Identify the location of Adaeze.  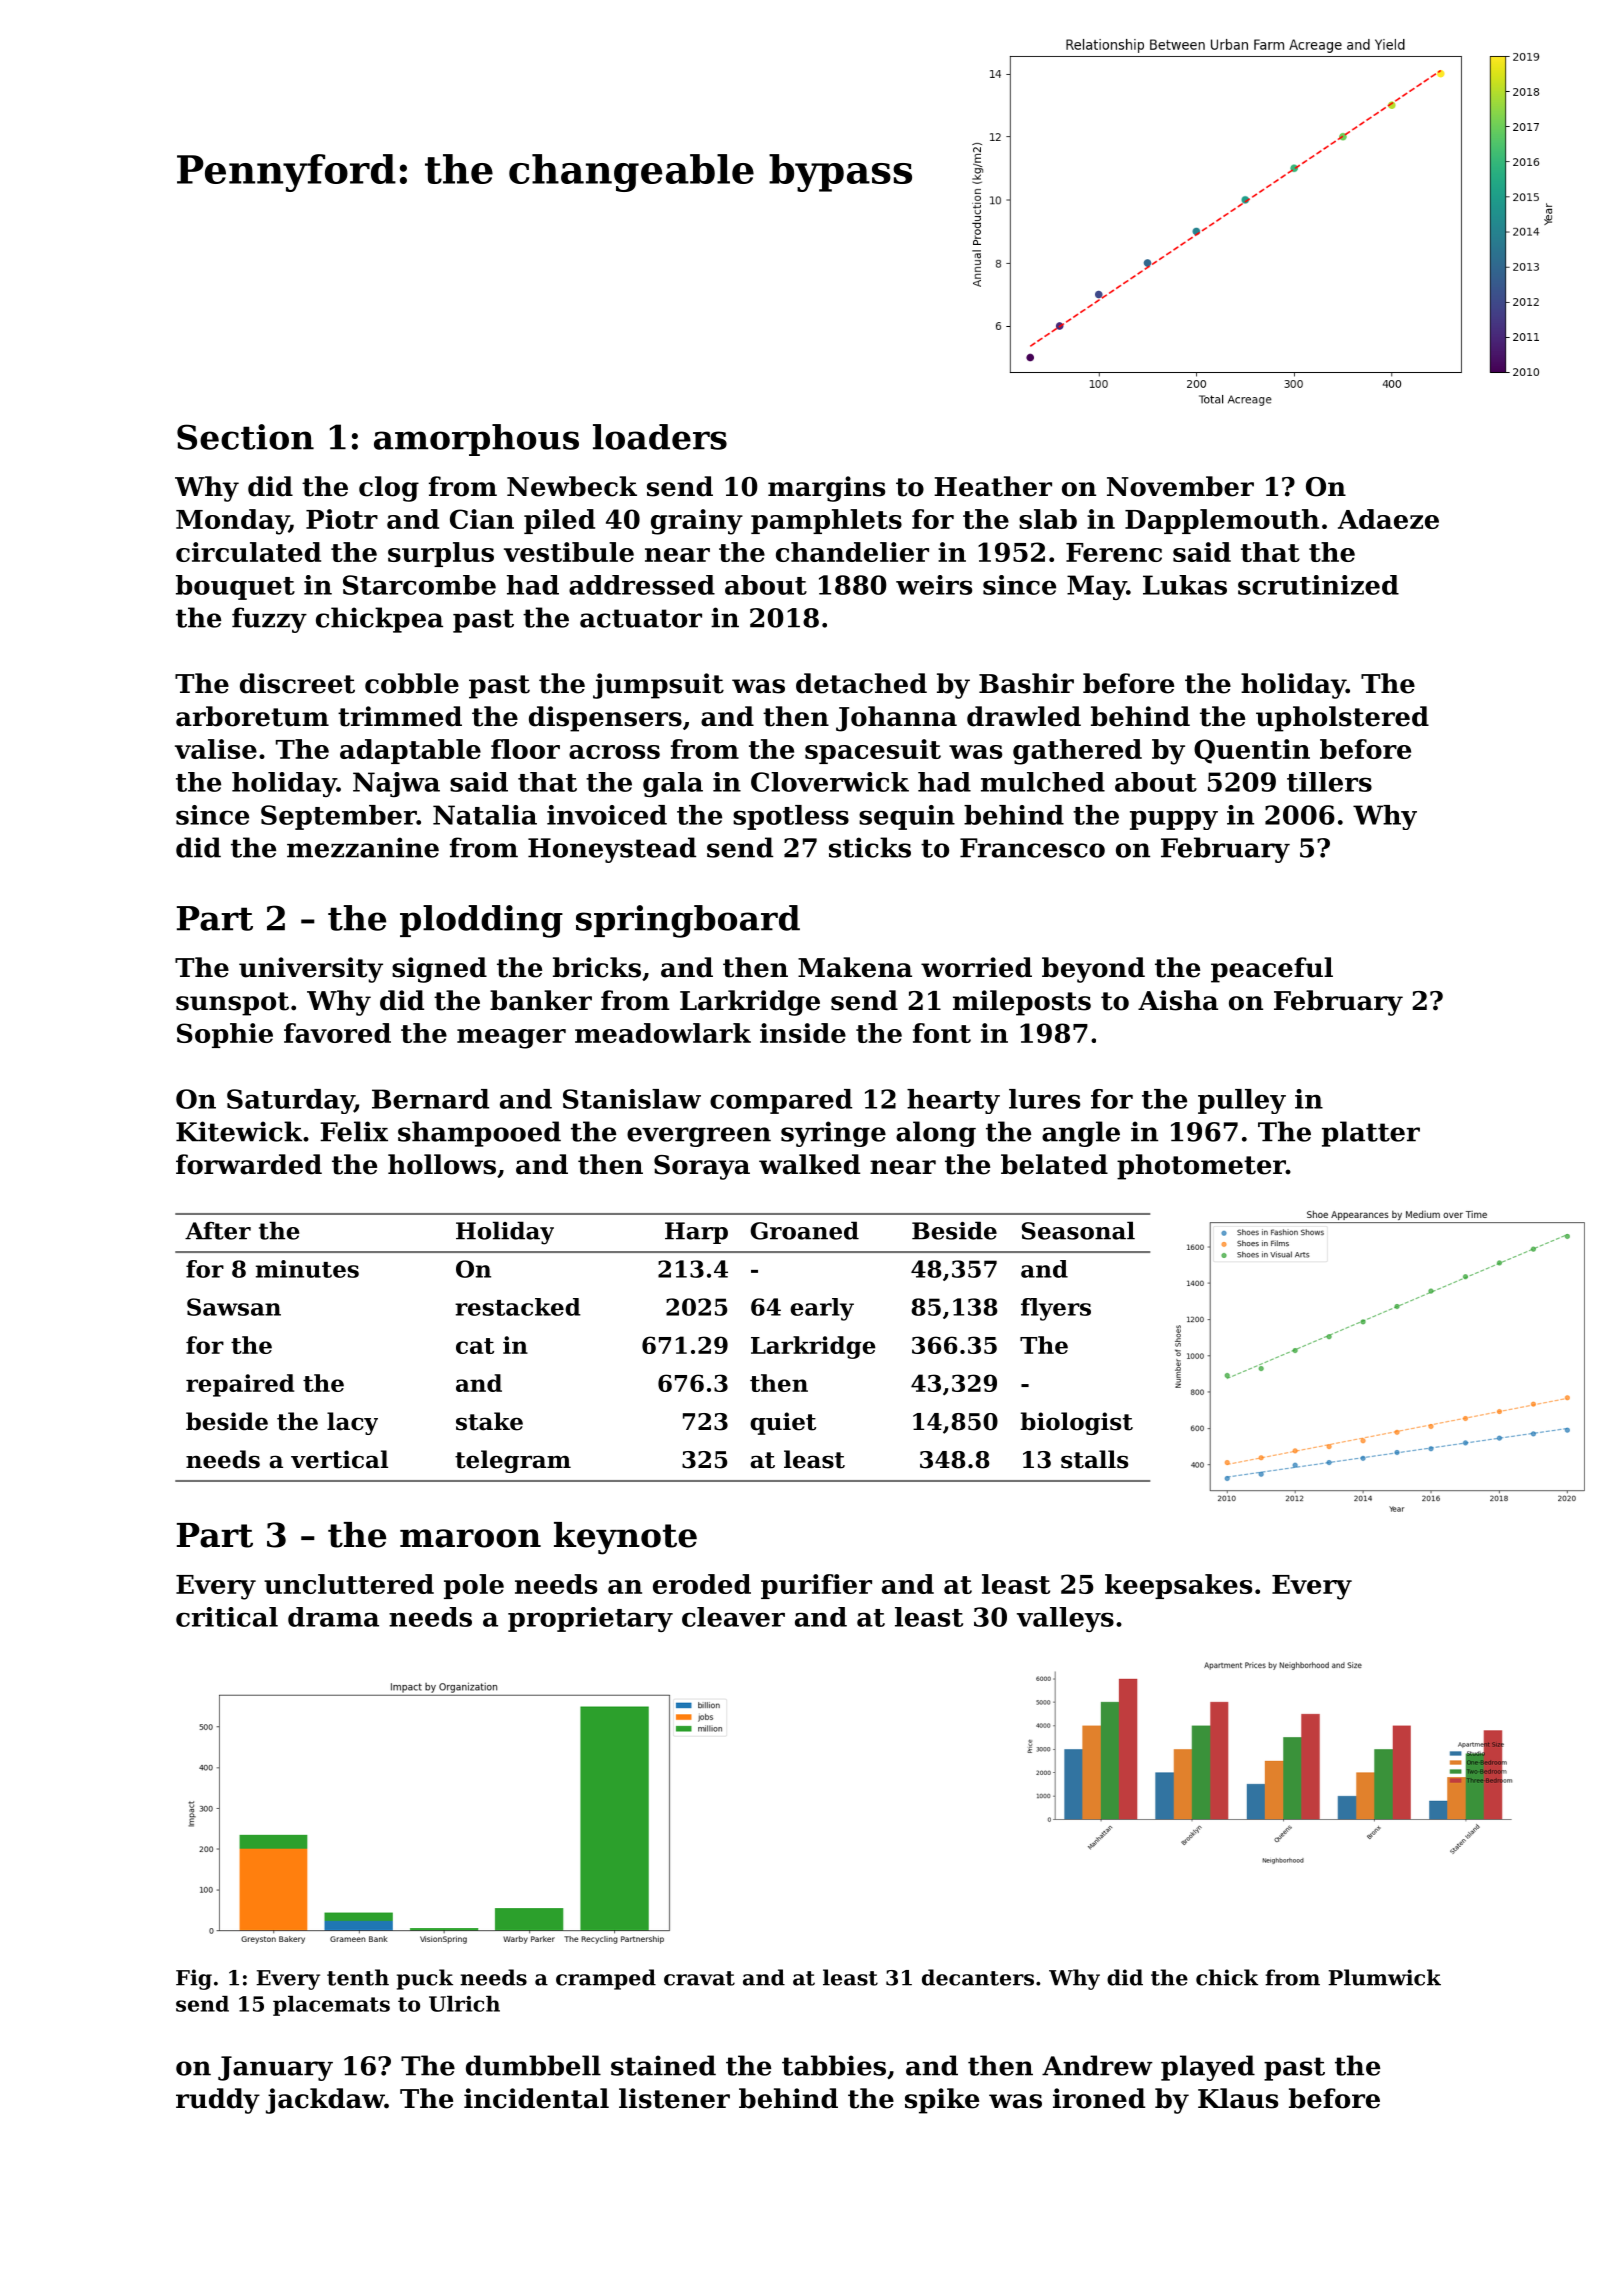
(1388, 519).
